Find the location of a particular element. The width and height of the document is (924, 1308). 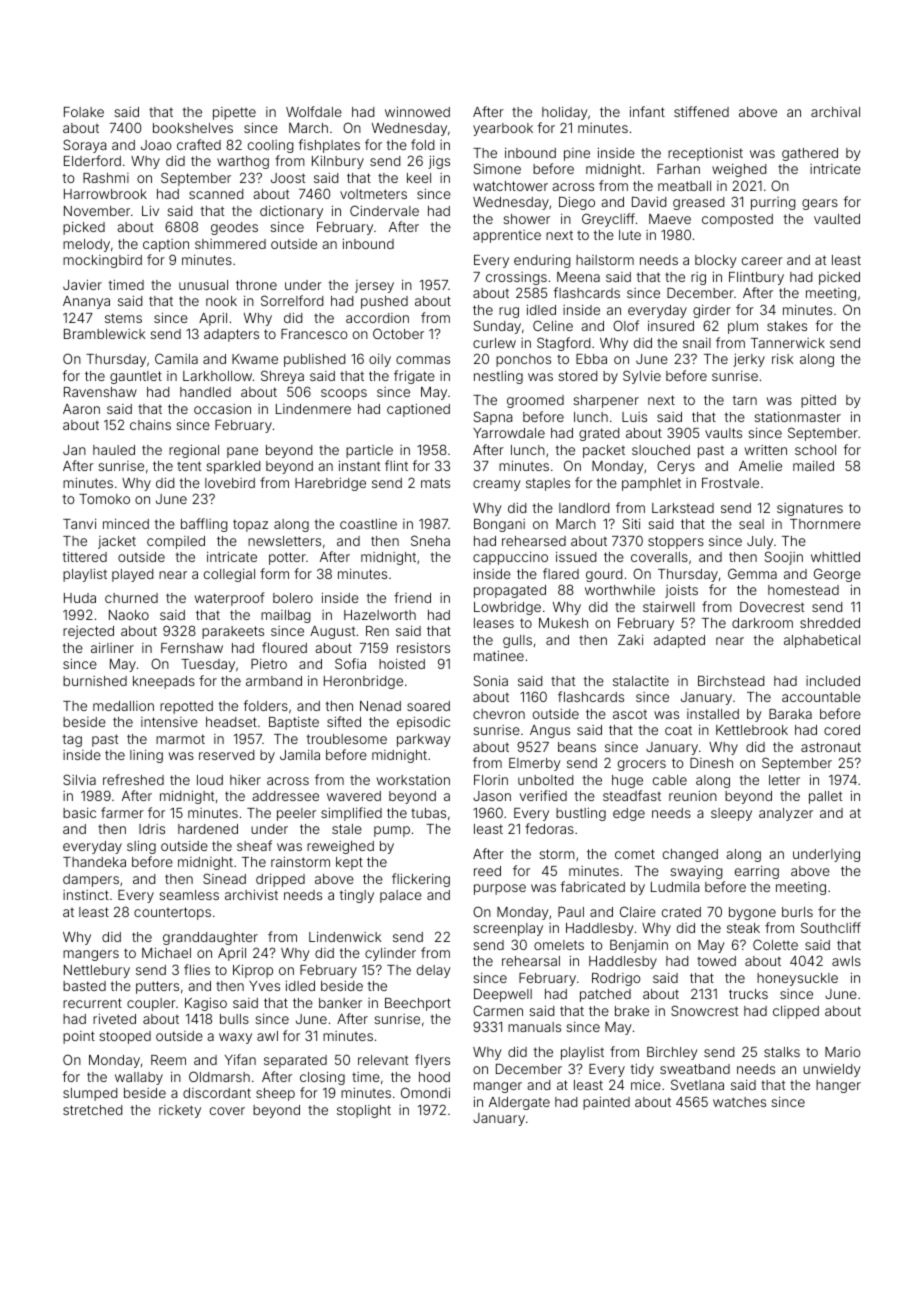

wallaby is located at coordinates (139, 1078).
